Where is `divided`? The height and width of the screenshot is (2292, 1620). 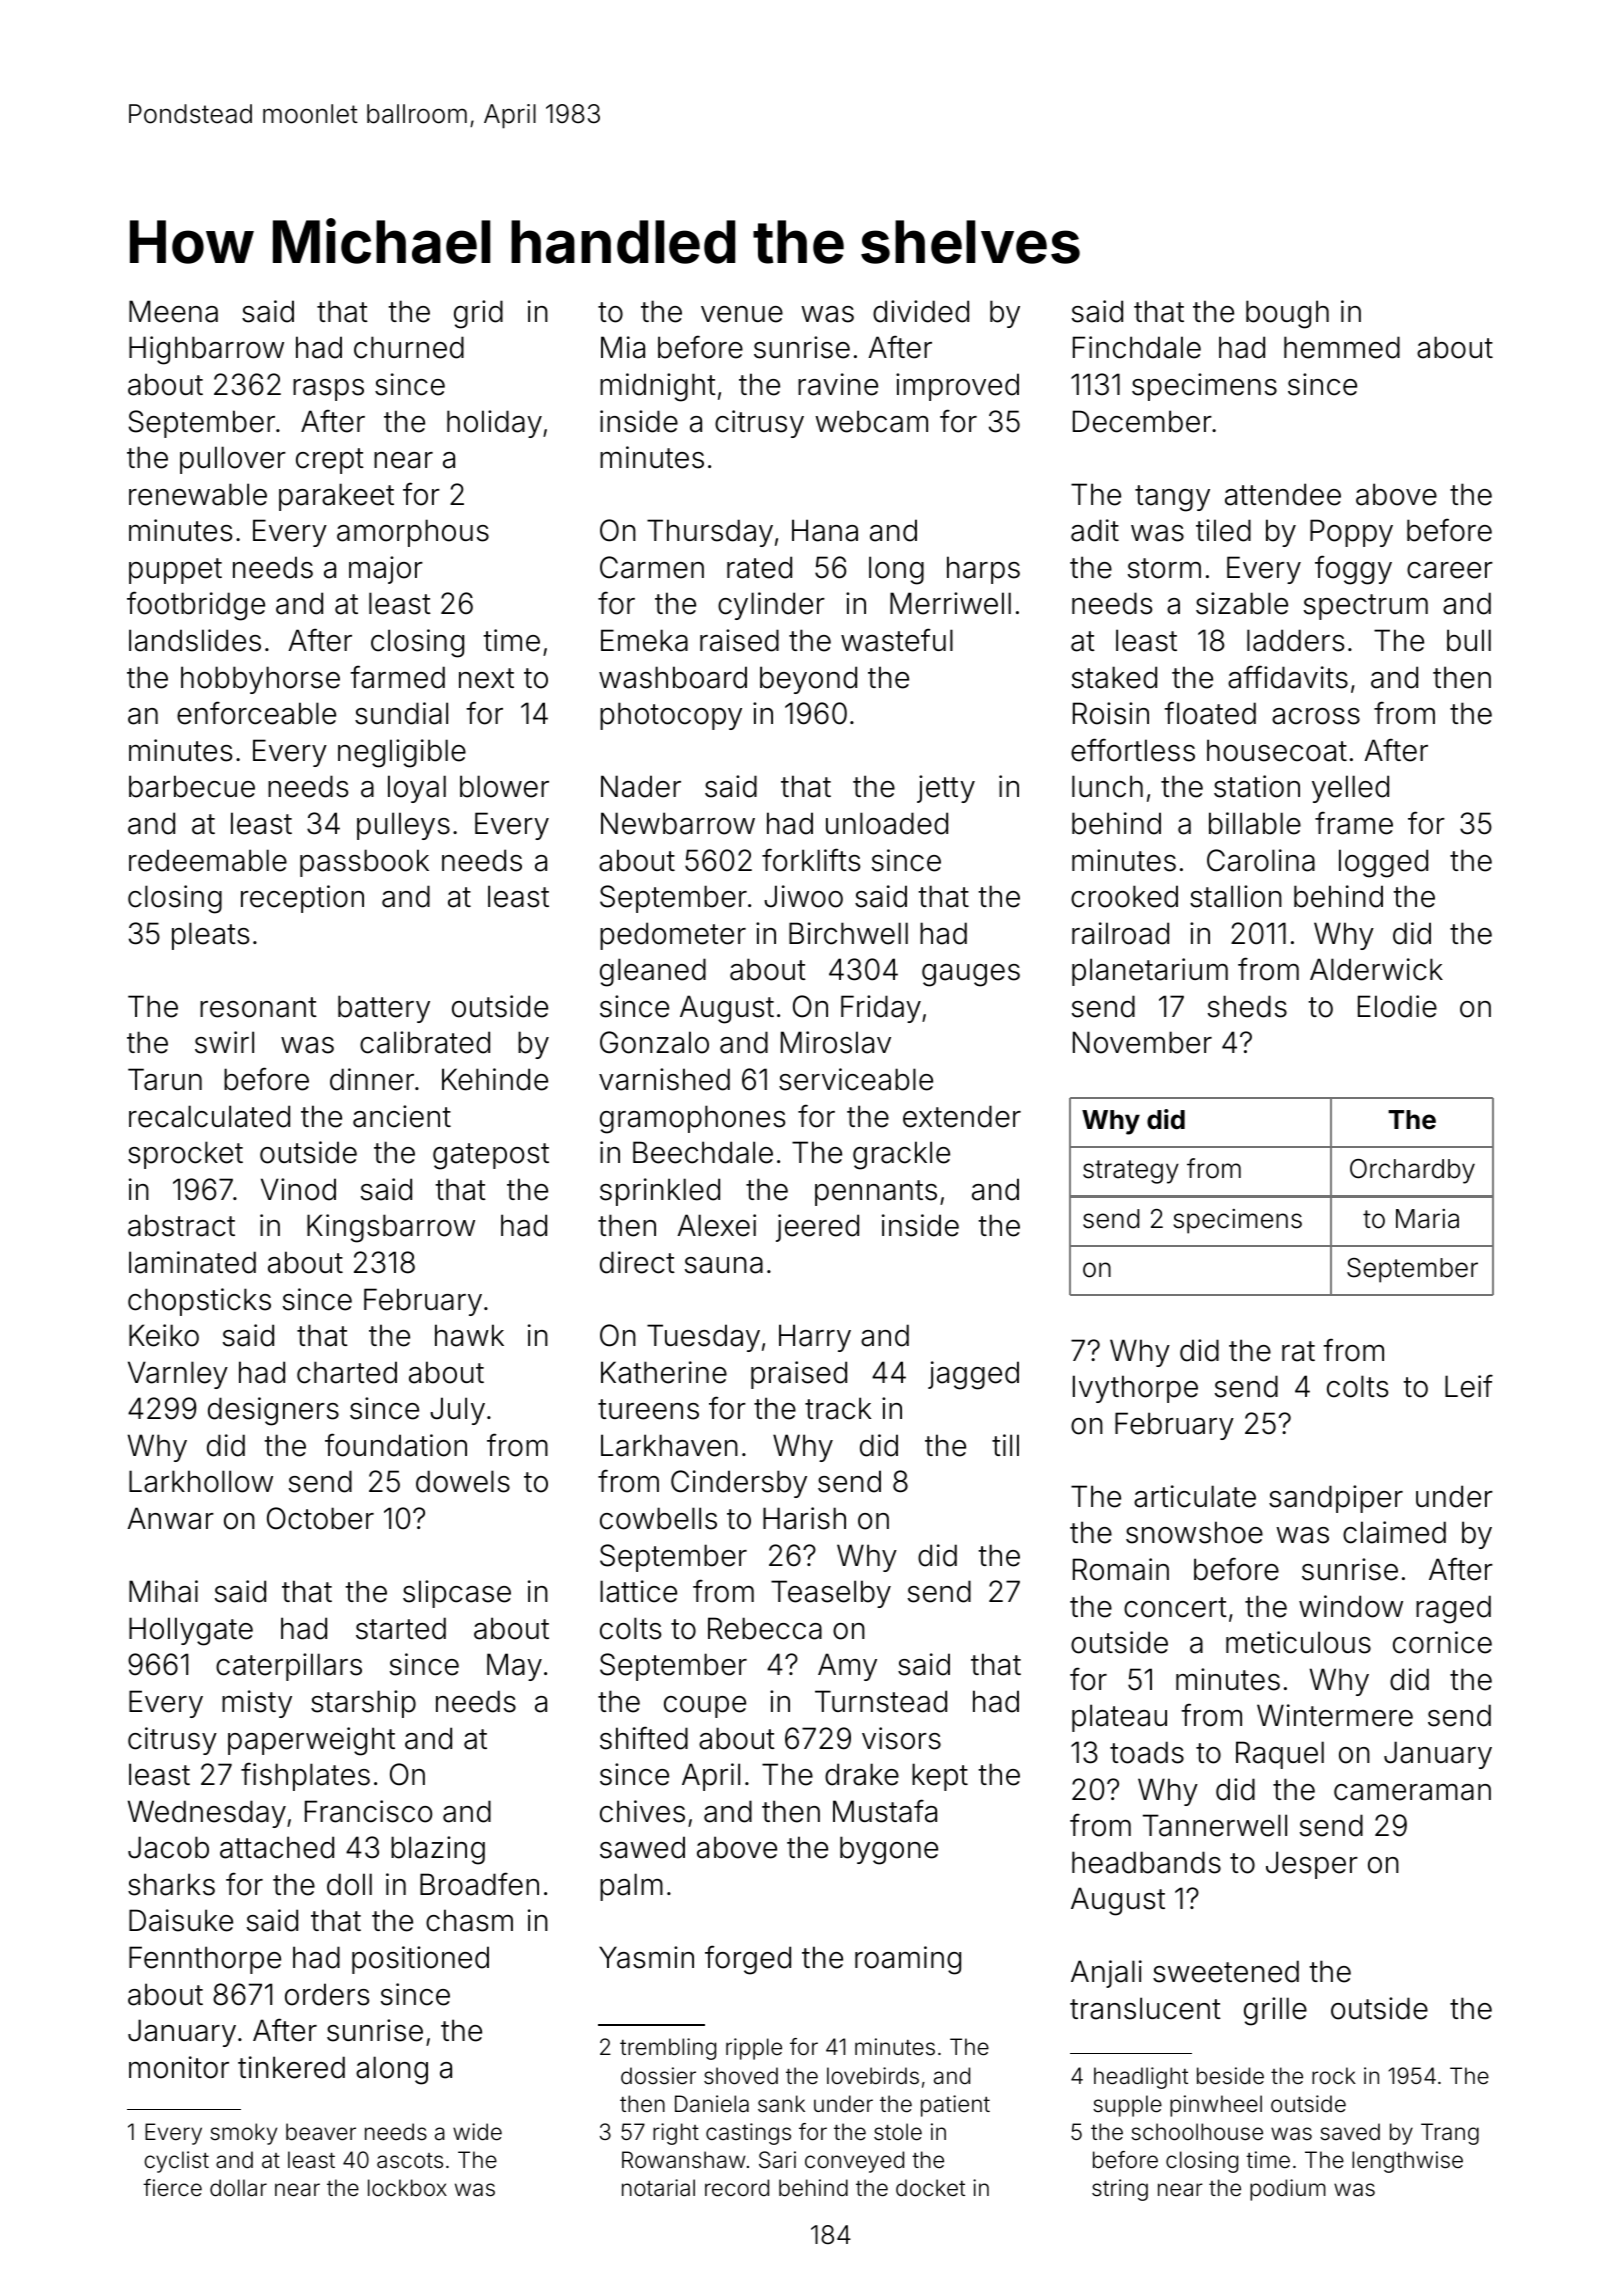 divided is located at coordinates (921, 311).
